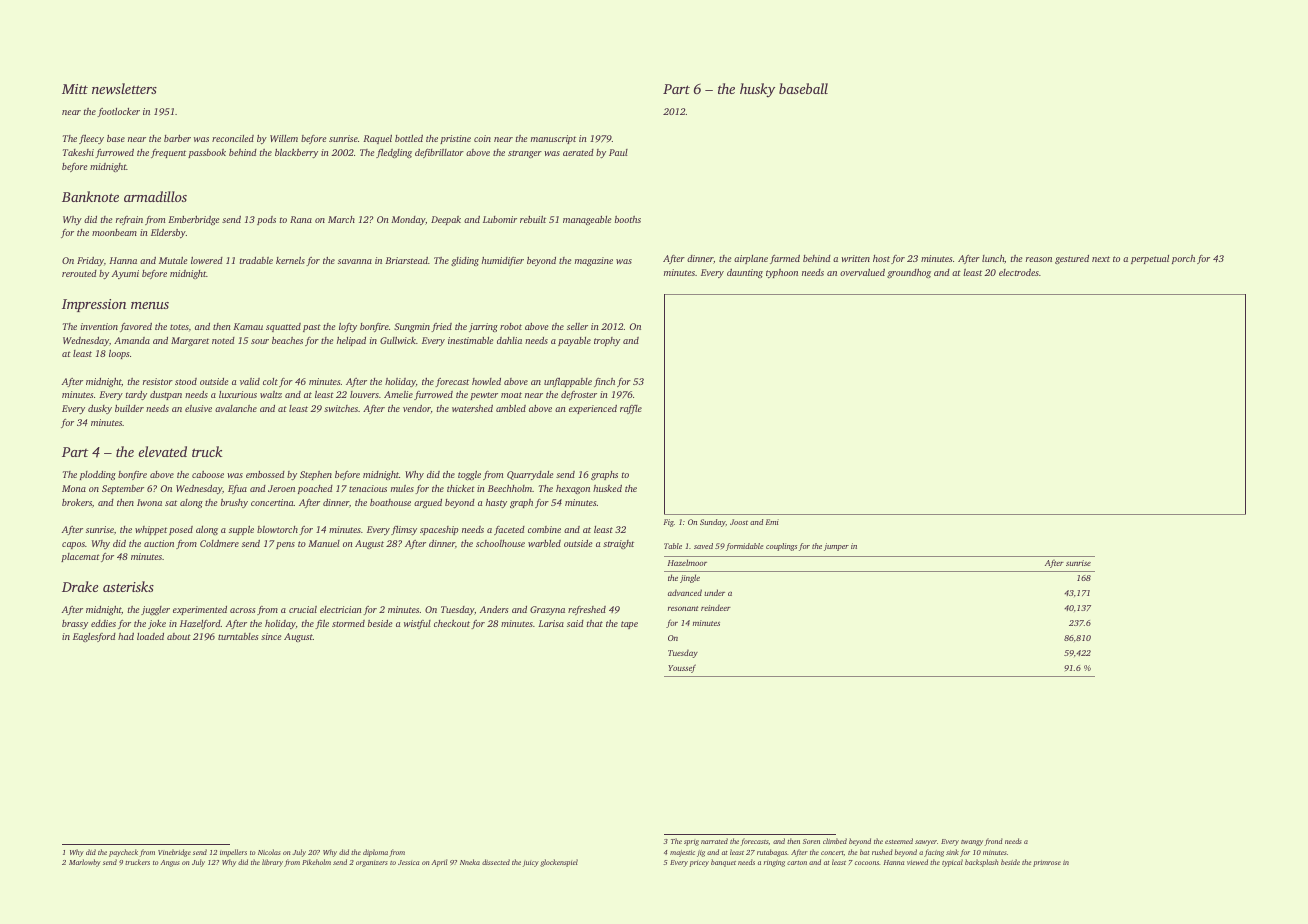  Describe the element at coordinates (757, 90) in the screenshot. I see `husky` at that location.
